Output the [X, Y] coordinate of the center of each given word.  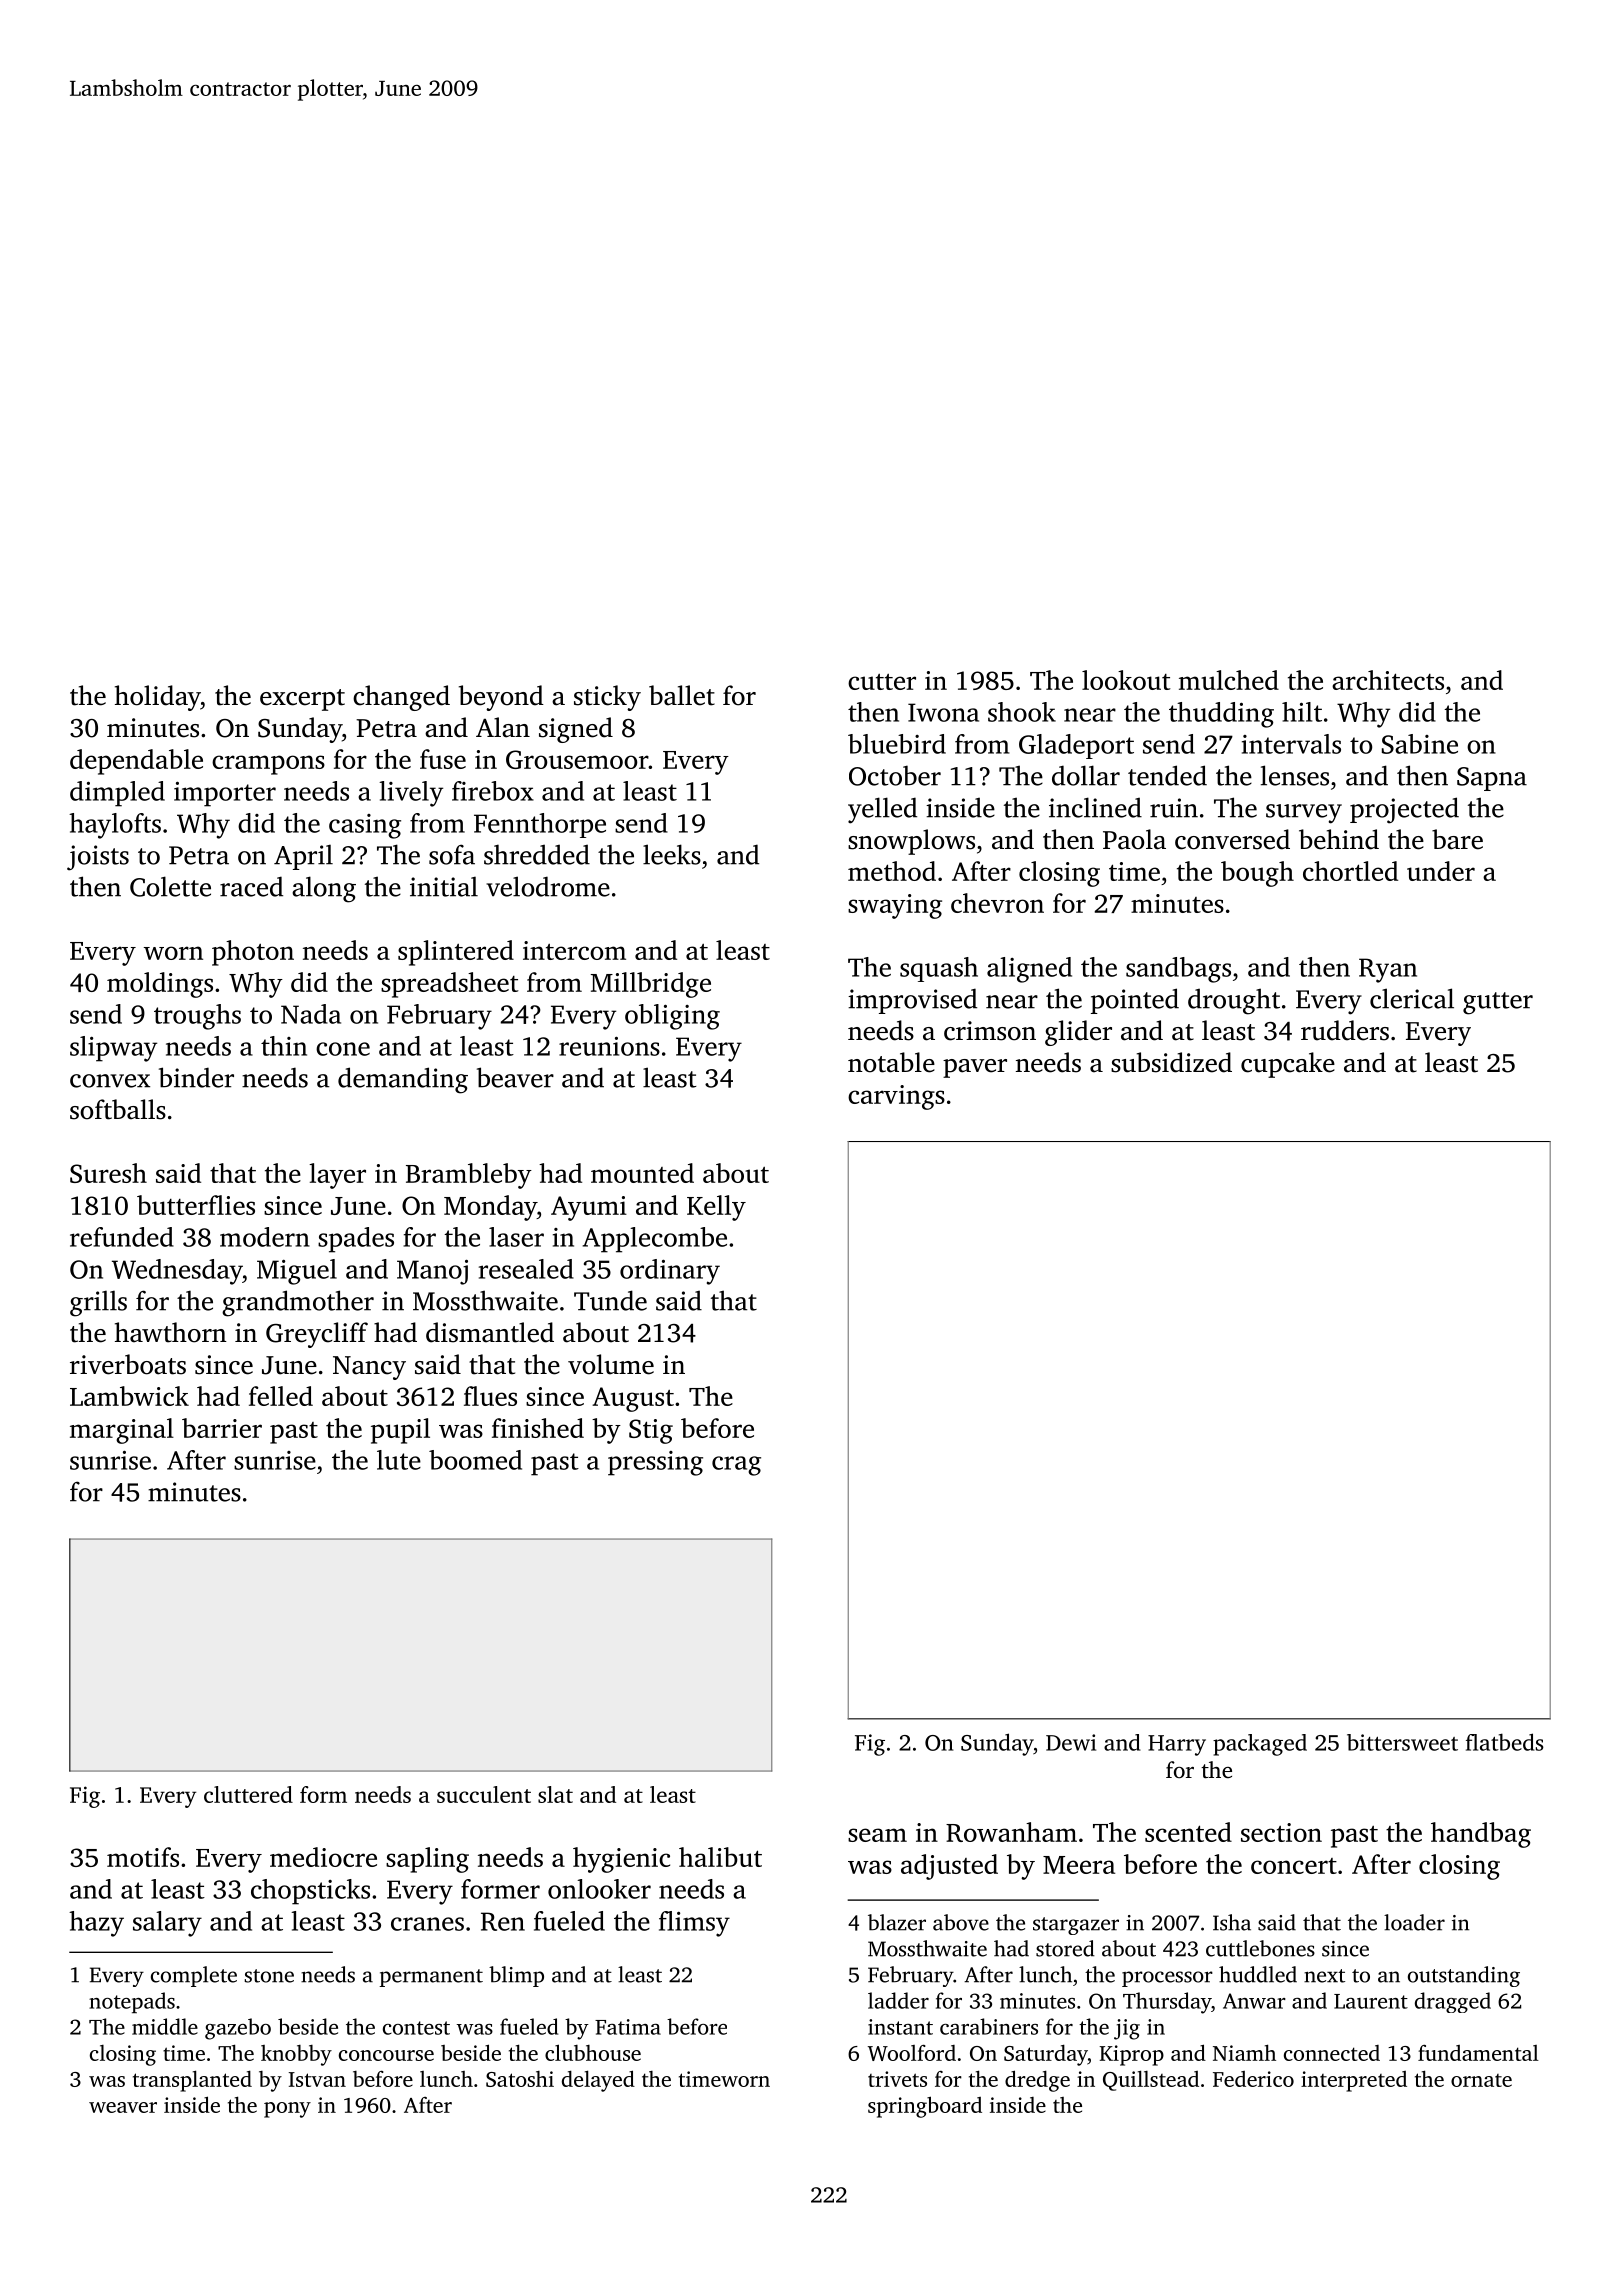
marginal [122, 1431]
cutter [882, 682]
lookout [1126, 680]
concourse [386, 2055]
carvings [896, 1097]
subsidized [1171, 1062]
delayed [598, 2081]
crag [736, 1466]
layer [337, 1176]
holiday [158, 698]
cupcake [1288, 1065]
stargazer [1076, 1926]
